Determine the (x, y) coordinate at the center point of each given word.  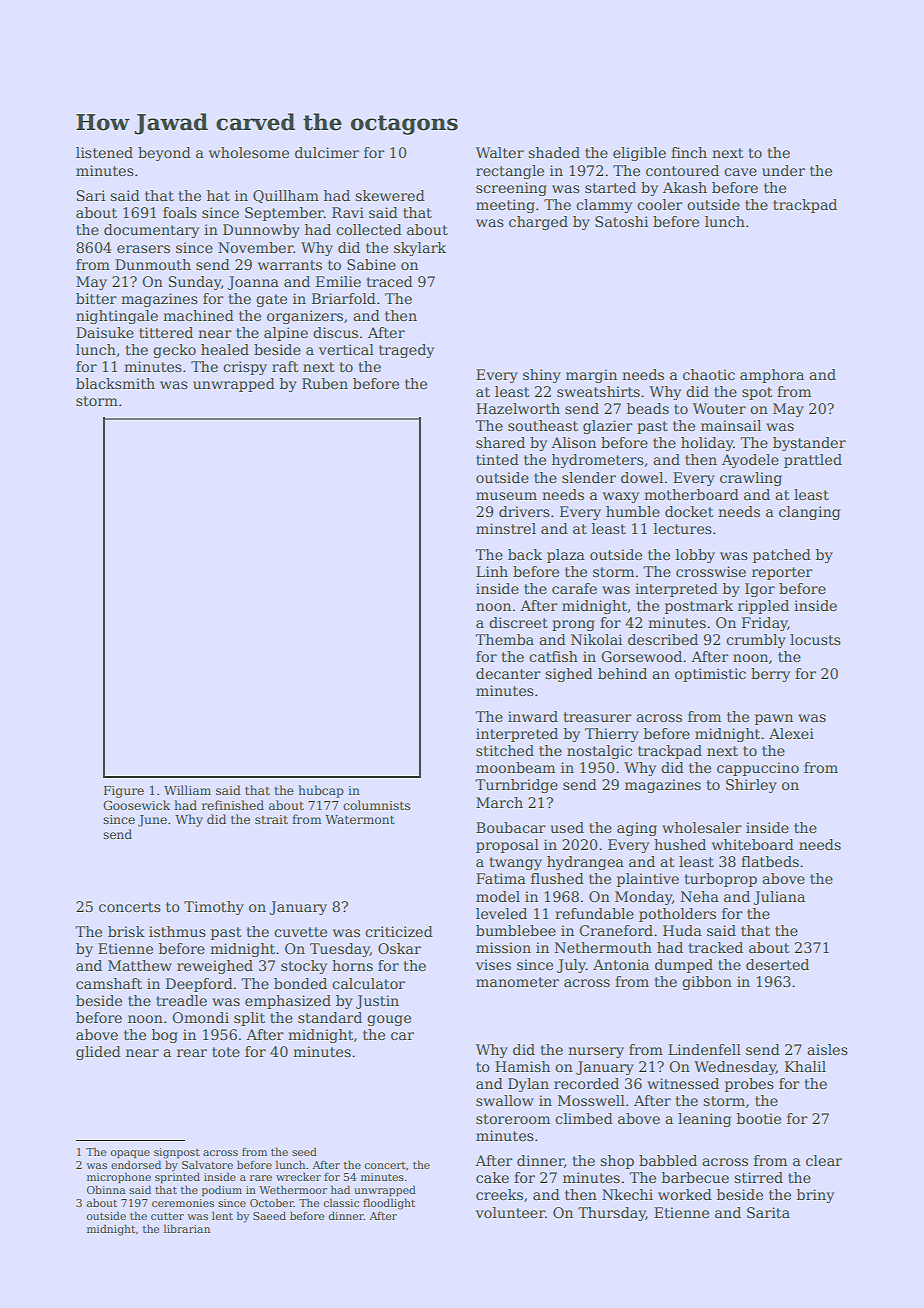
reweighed (215, 967)
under (783, 170)
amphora (772, 376)
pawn (774, 719)
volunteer (510, 1212)
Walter (500, 152)
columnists (376, 805)
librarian (187, 1228)
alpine (286, 334)
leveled (501, 913)
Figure (124, 792)
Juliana (779, 898)
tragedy (406, 351)
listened (104, 152)
